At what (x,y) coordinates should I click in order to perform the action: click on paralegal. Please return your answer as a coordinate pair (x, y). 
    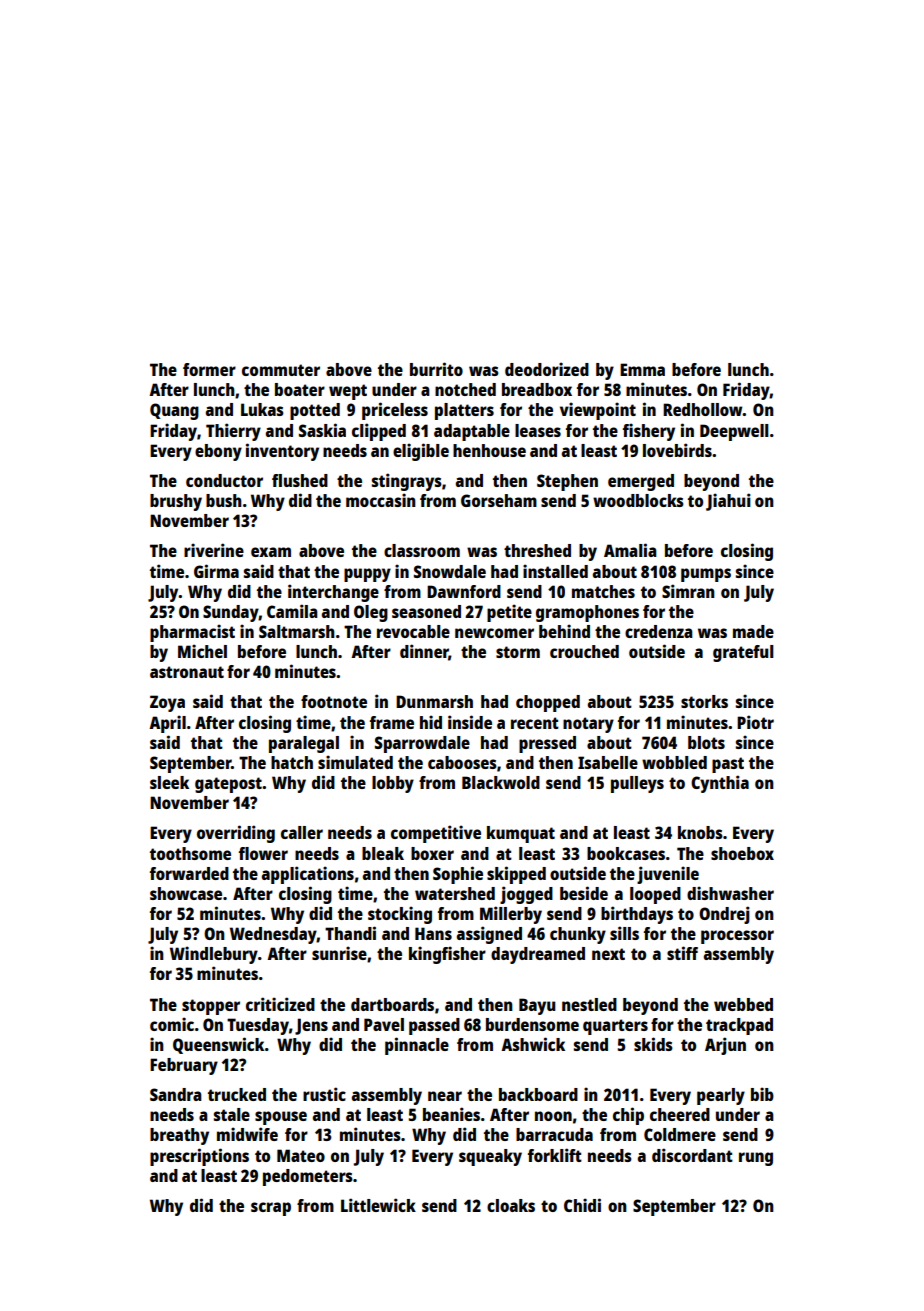
    Looking at the image, I should click on (304, 744).
